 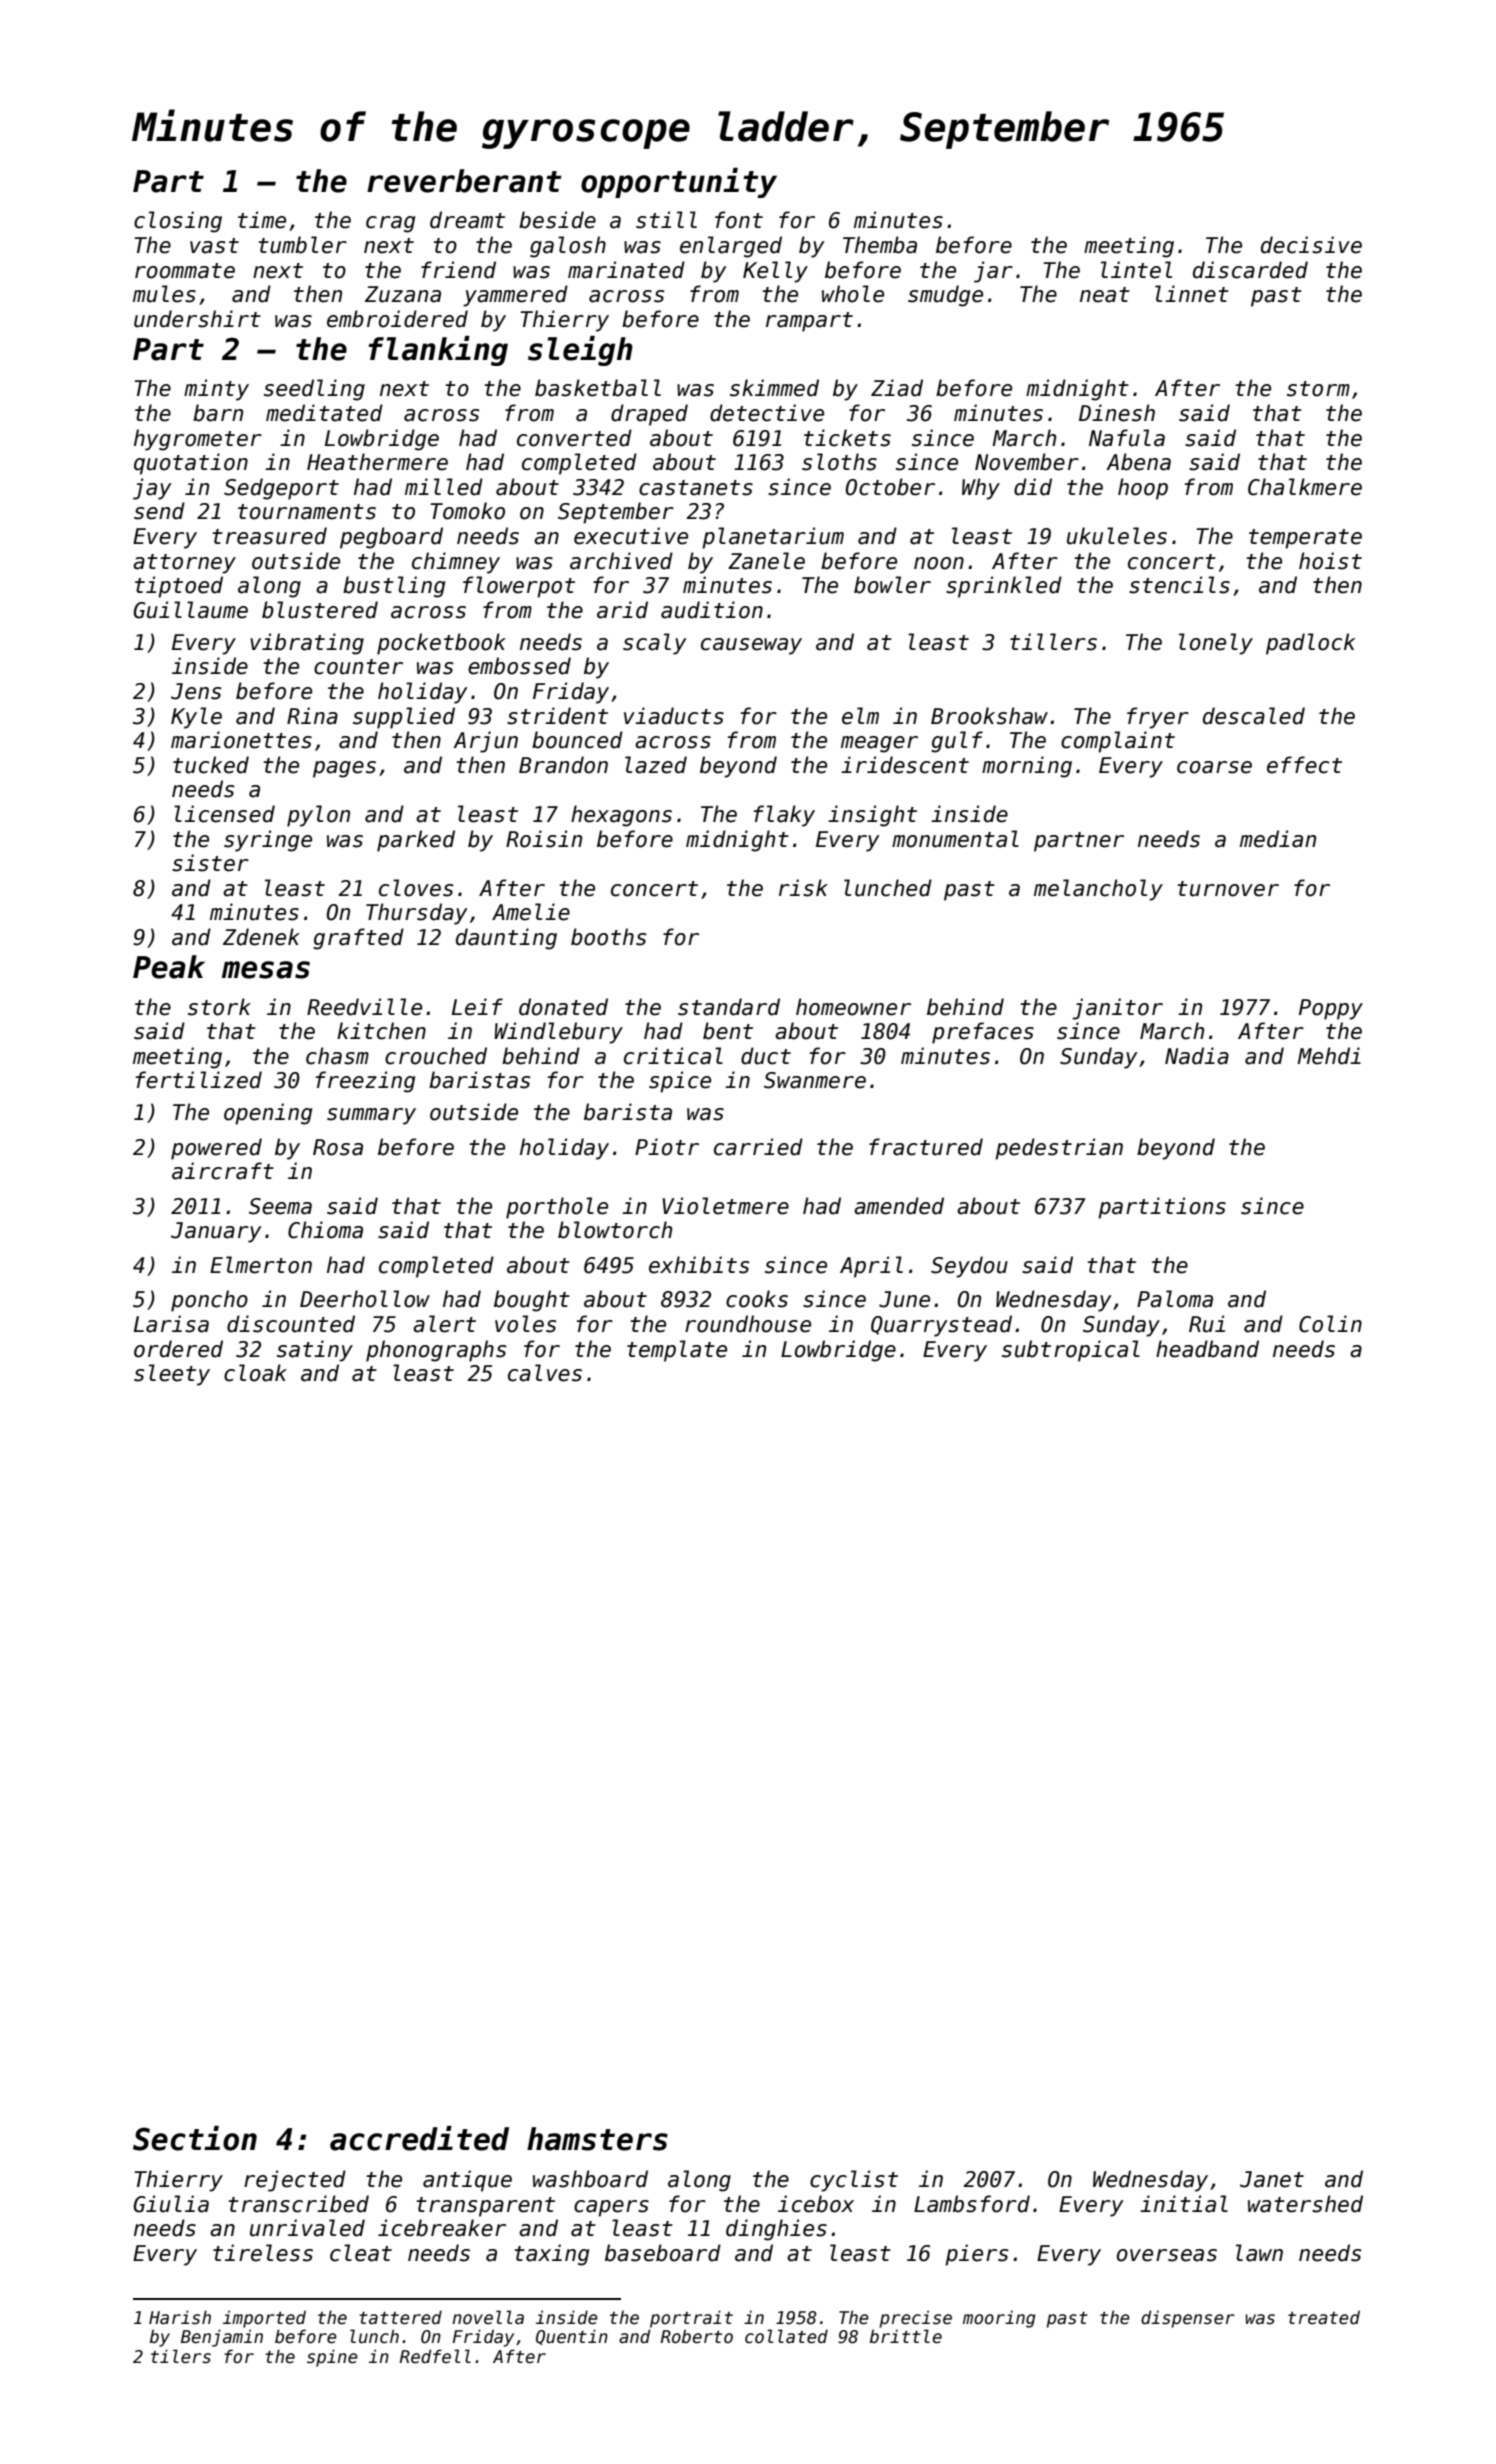 What do you see at coordinates (1207, 1349) in the screenshot?
I see `headband` at bounding box center [1207, 1349].
